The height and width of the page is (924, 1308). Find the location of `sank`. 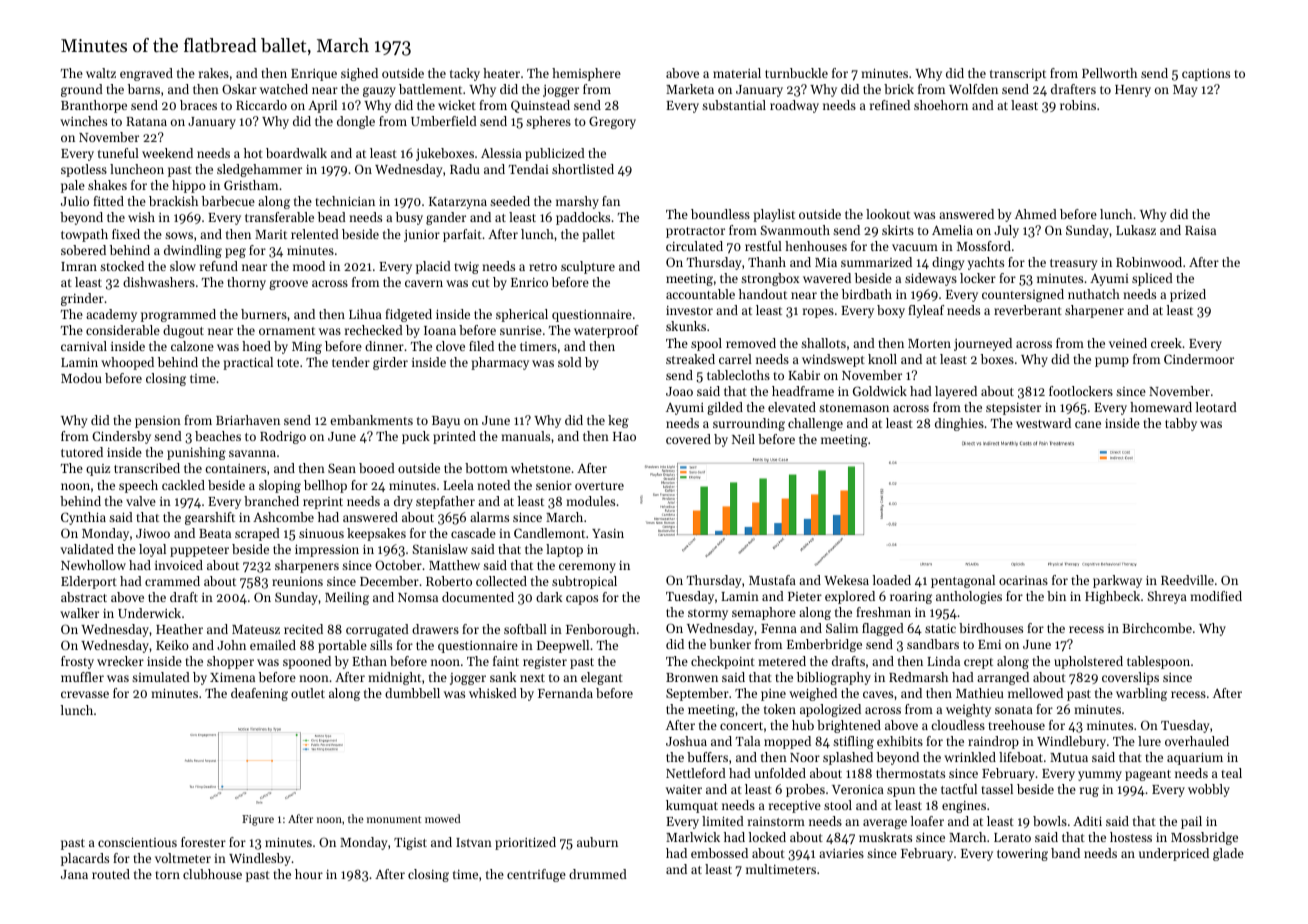

sank is located at coordinates (503, 677).
